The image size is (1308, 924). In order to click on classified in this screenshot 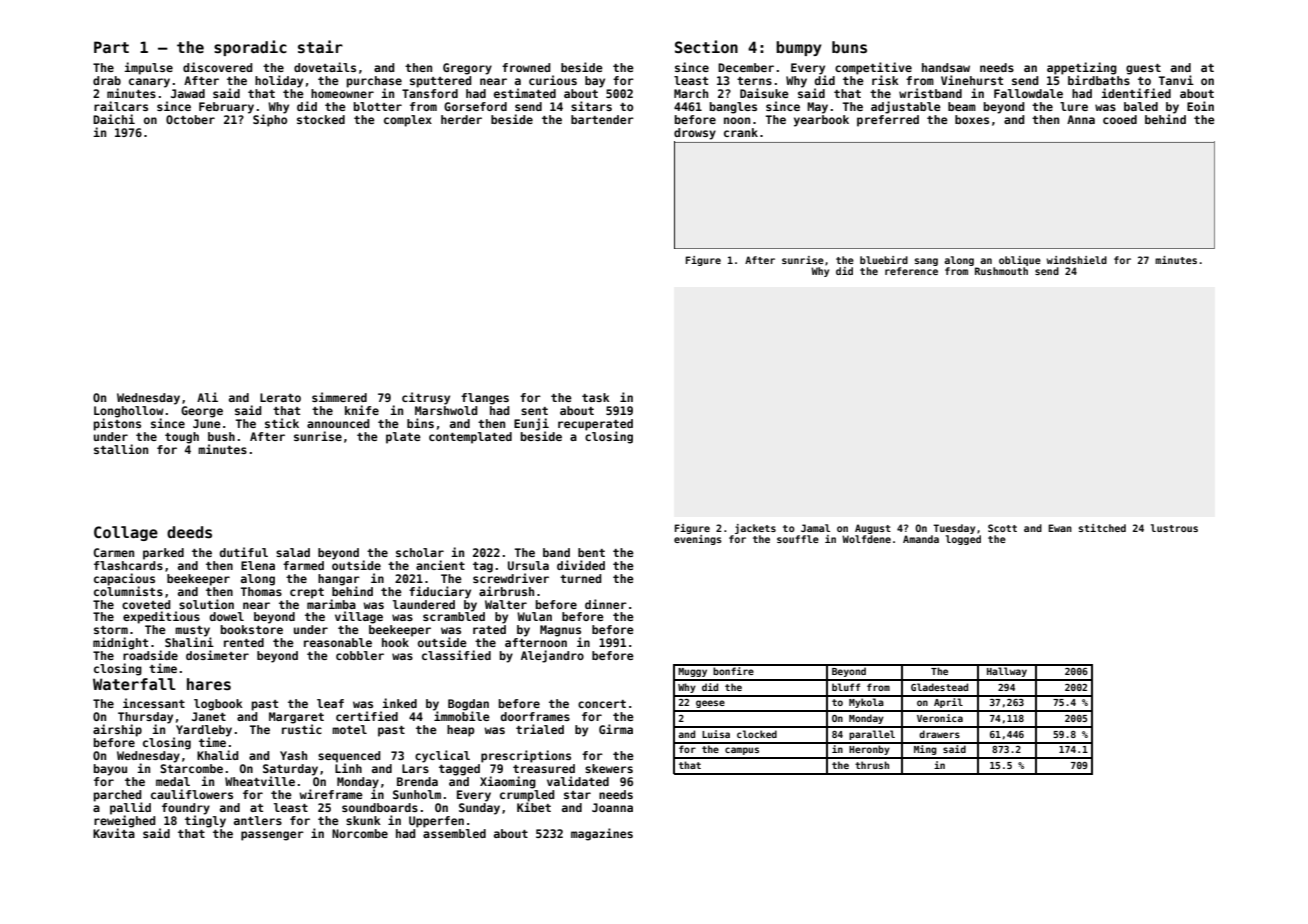, I will do `click(456, 655)`.
